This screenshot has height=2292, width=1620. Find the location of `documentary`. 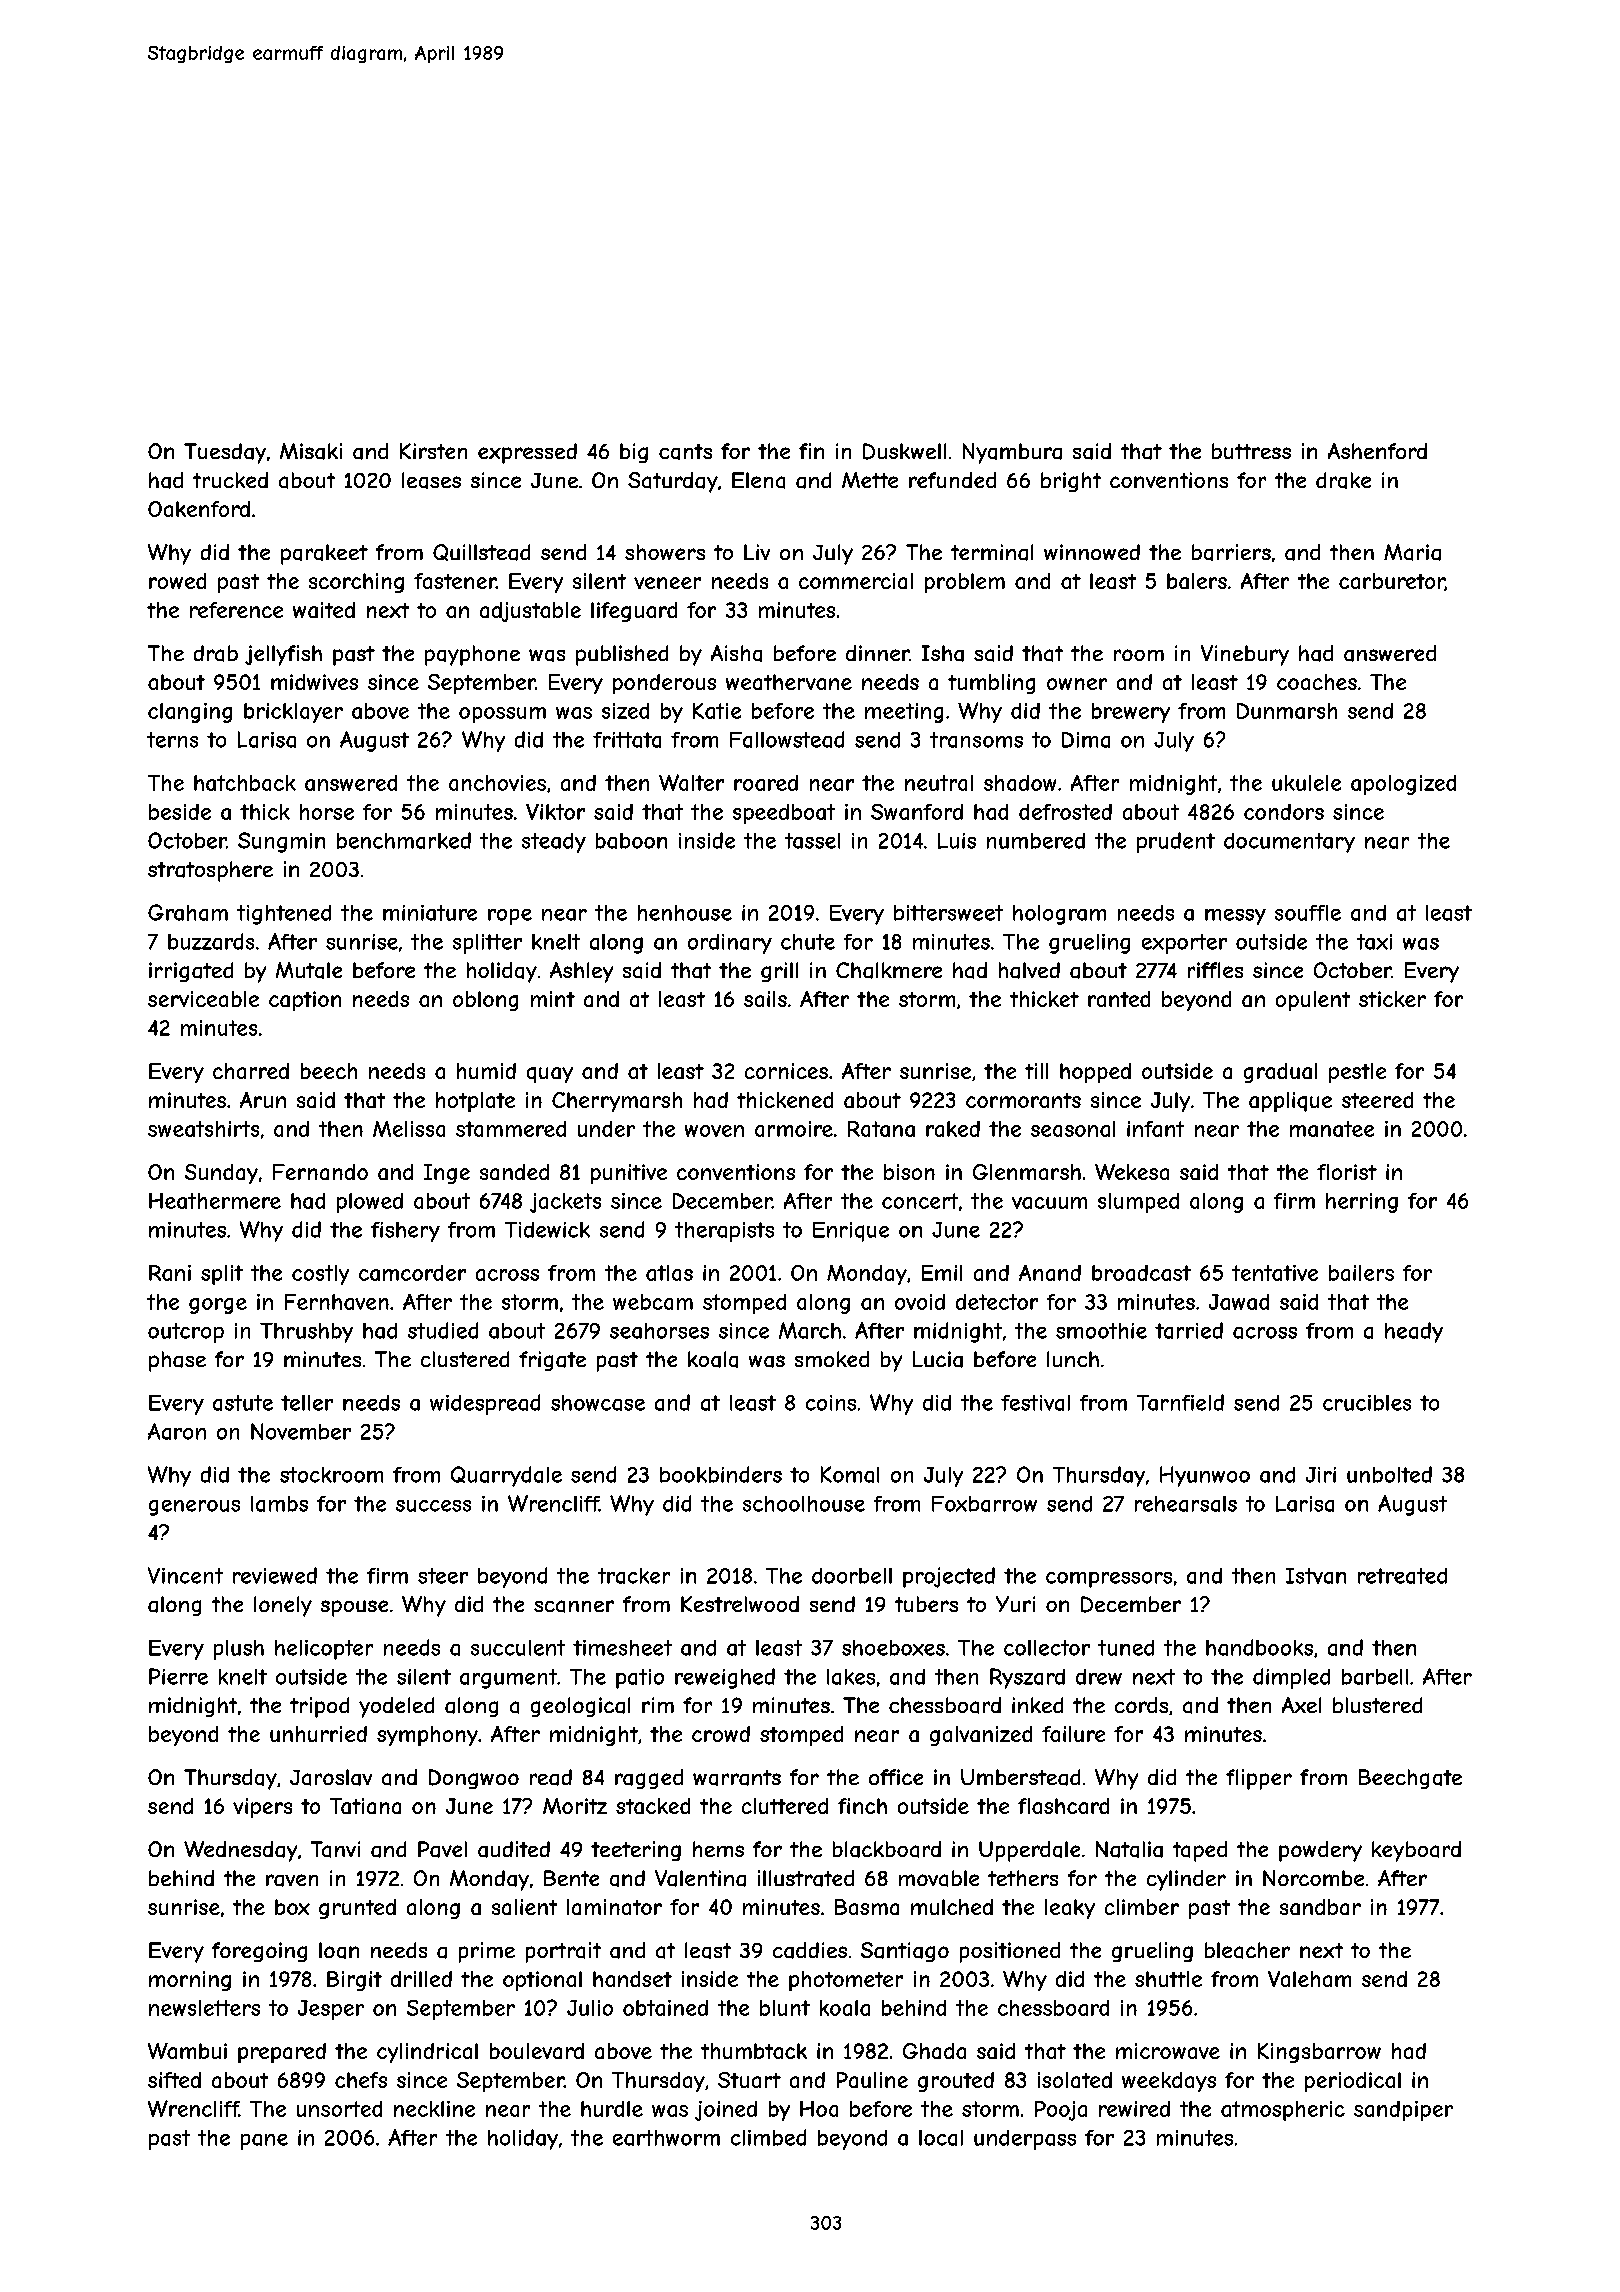

documentary is located at coordinates (1289, 843).
